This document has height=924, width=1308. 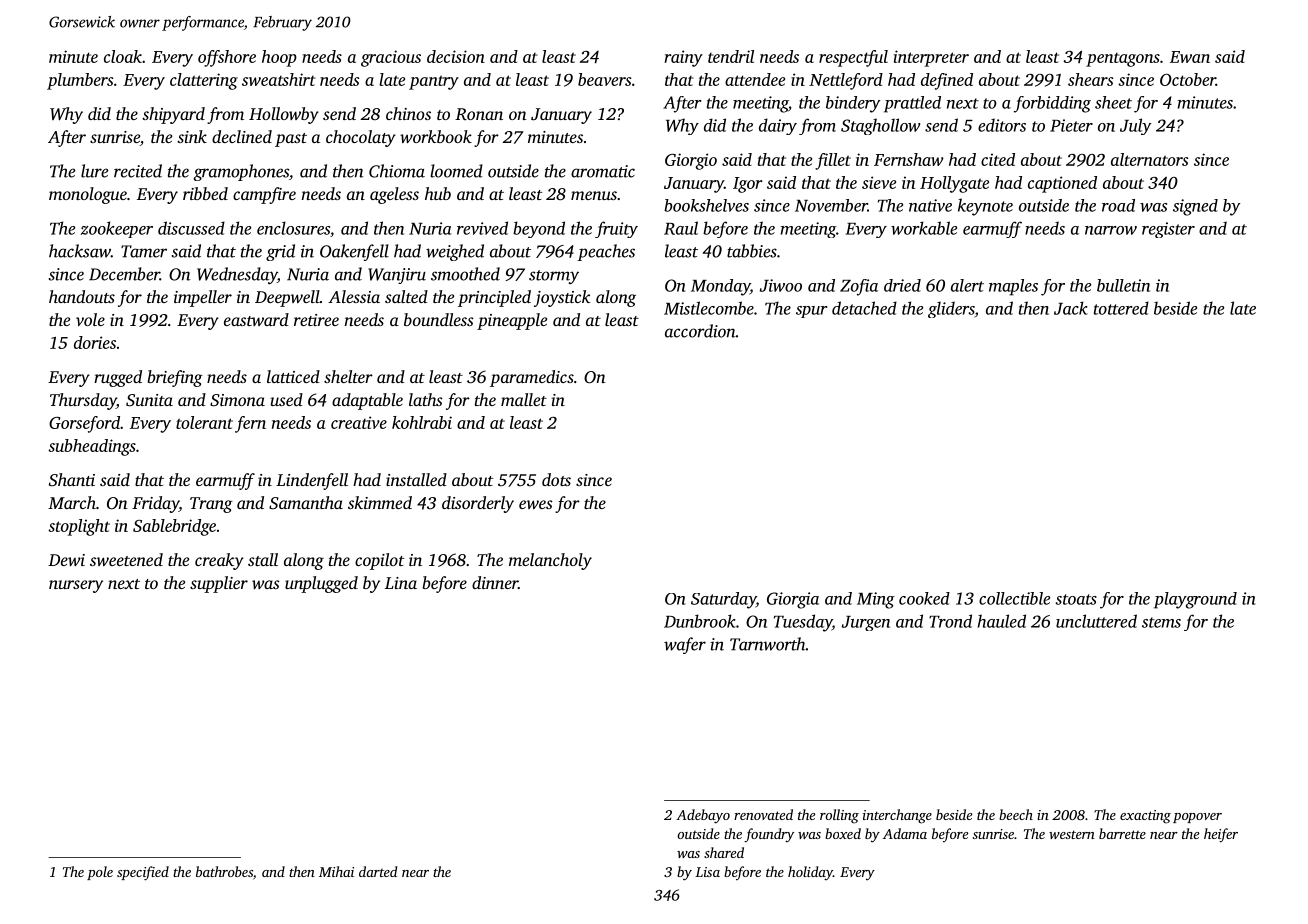 I want to click on Trond, so click(x=950, y=621).
